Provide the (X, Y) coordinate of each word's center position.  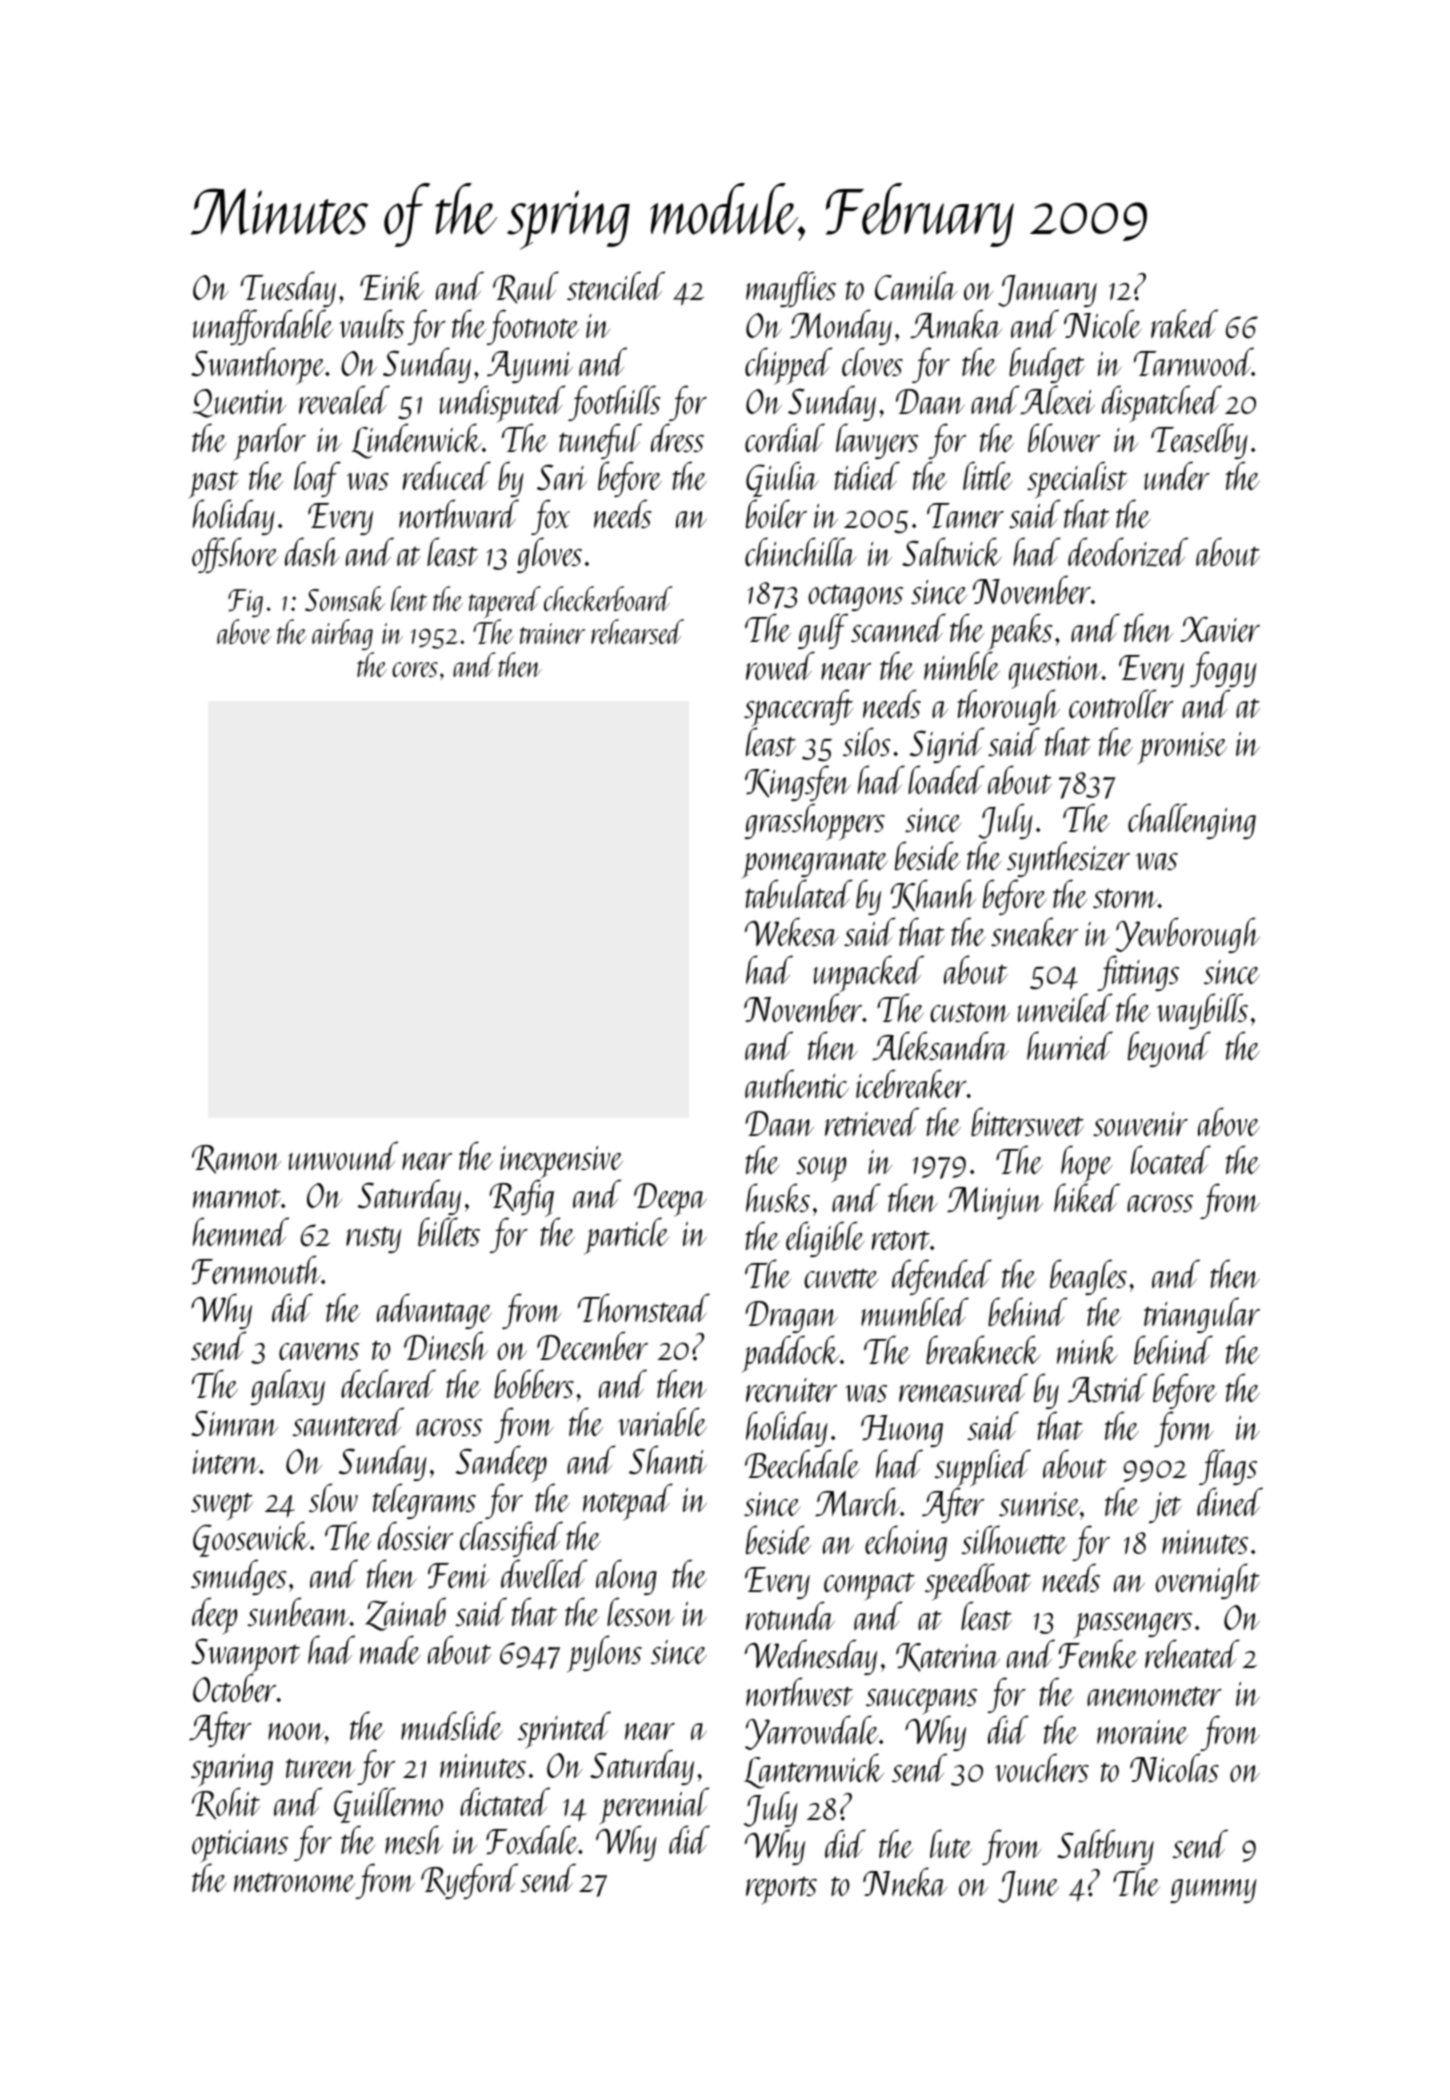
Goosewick (251, 1539)
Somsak (345, 598)
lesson (640, 1611)
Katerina (948, 1657)
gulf (823, 631)
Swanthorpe (258, 366)
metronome (294, 1882)
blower (1064, 437)
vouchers (1042, 1767)
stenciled (616, 285)
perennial (654, 1806)
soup (820, 1170)
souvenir (1140, 1124)
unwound (343, 1155)
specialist (1077, 480)
